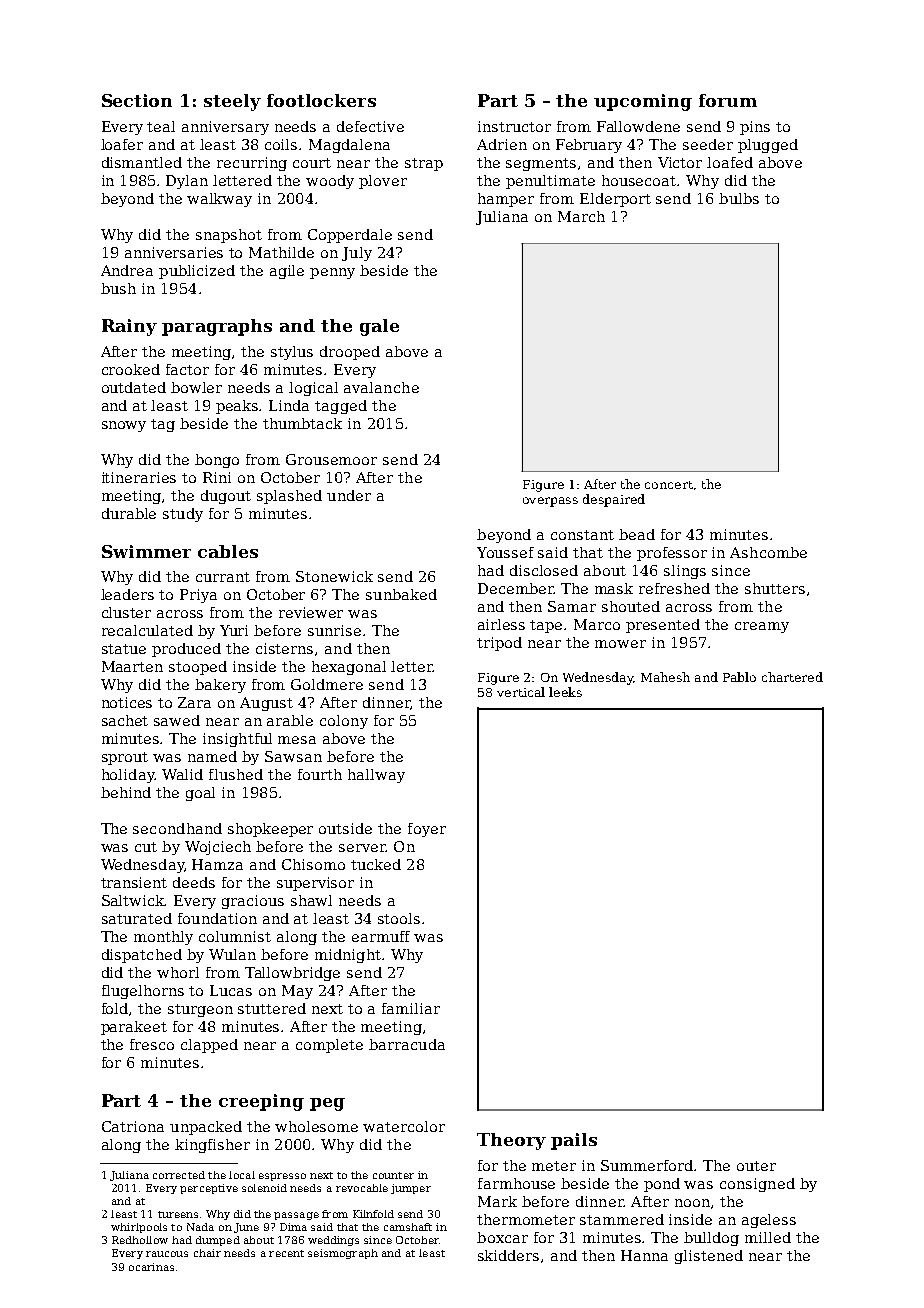 The image size is (924, 1308). I want to click on footlockers, so click(321, 100).
